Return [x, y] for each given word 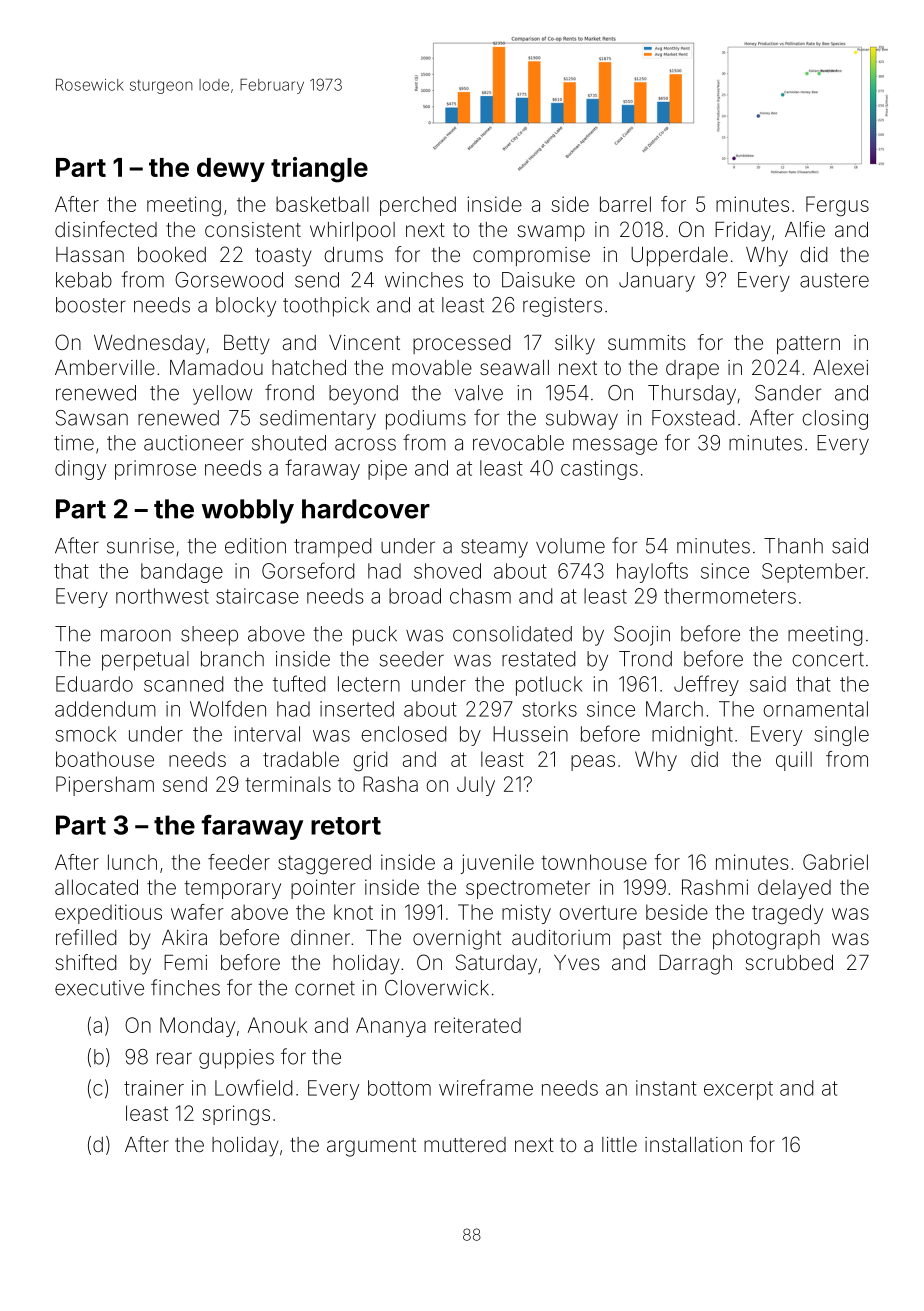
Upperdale [679, 256]
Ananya [391, 1027]
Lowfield [253, 1087]
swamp [551, 233]
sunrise [140, 546]
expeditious [108, 914]
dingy [80, 470]
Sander [788, 393]
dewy [231, 170]
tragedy [787, 914]
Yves [576, 962]
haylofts [652, 572]
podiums [426, 420]
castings [599, 470]
